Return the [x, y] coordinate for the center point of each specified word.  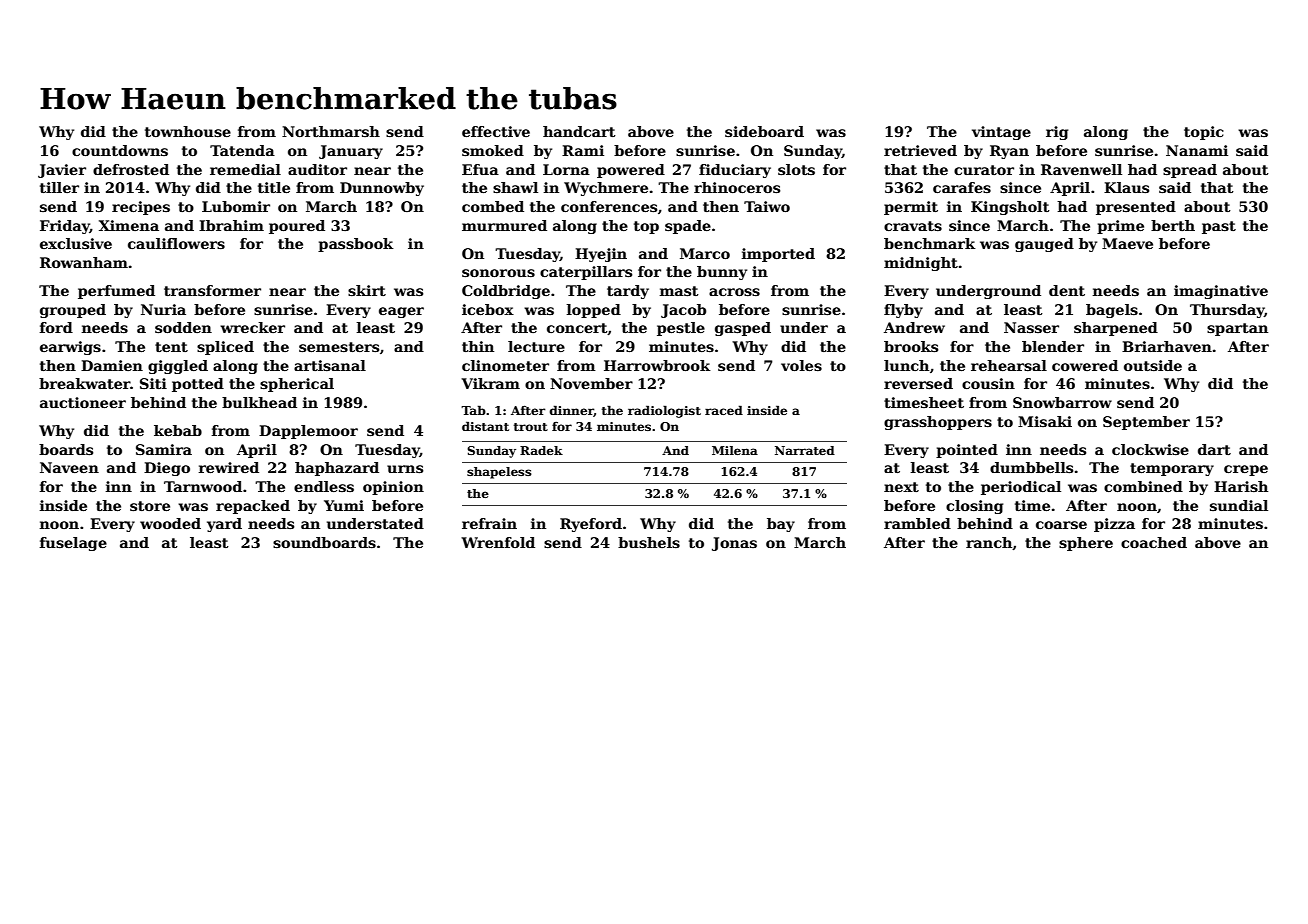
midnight [921, 264]
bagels [1112, 311]
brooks [911, 346]
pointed [967, 451]
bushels [649, 542]
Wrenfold [498, 542]
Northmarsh [331, 131]
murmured [504, 225]
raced [724, 410]
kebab [178, 430]
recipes [141, 208]
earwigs [70, 348]
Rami [583, 150]
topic [1204, 133]
